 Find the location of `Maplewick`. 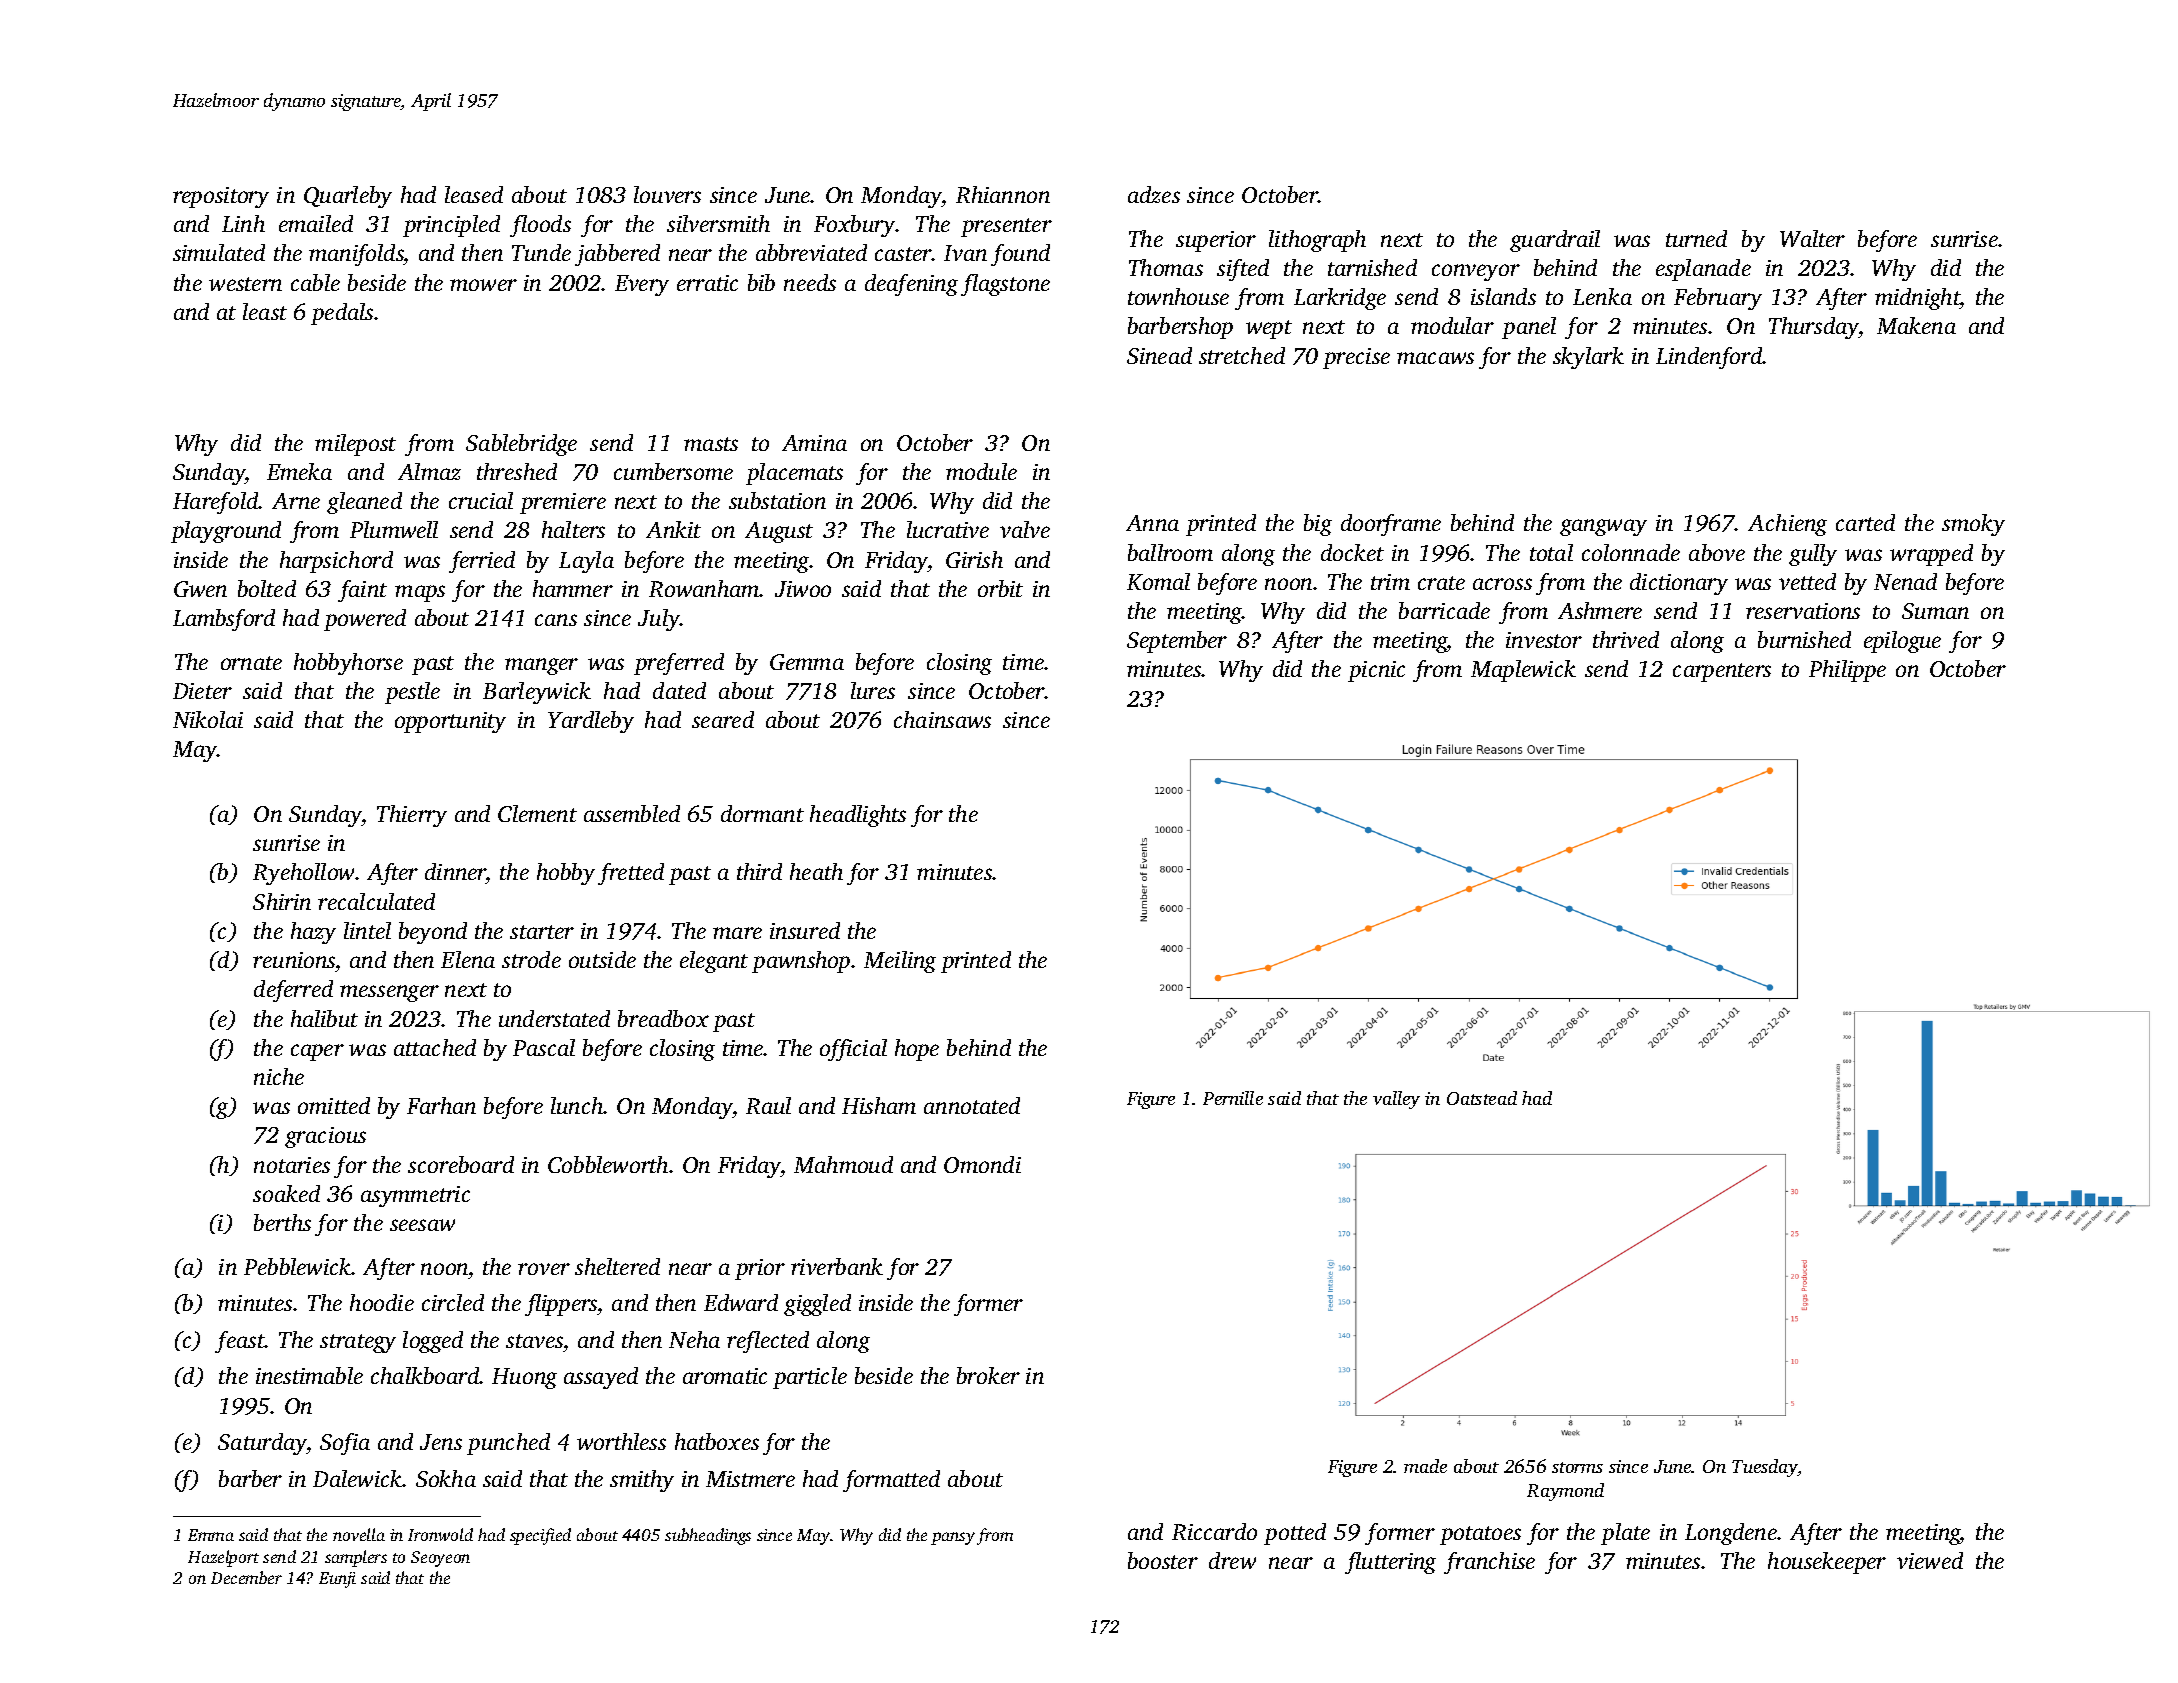

Maplewick is located at coordinates (1523, 671).
